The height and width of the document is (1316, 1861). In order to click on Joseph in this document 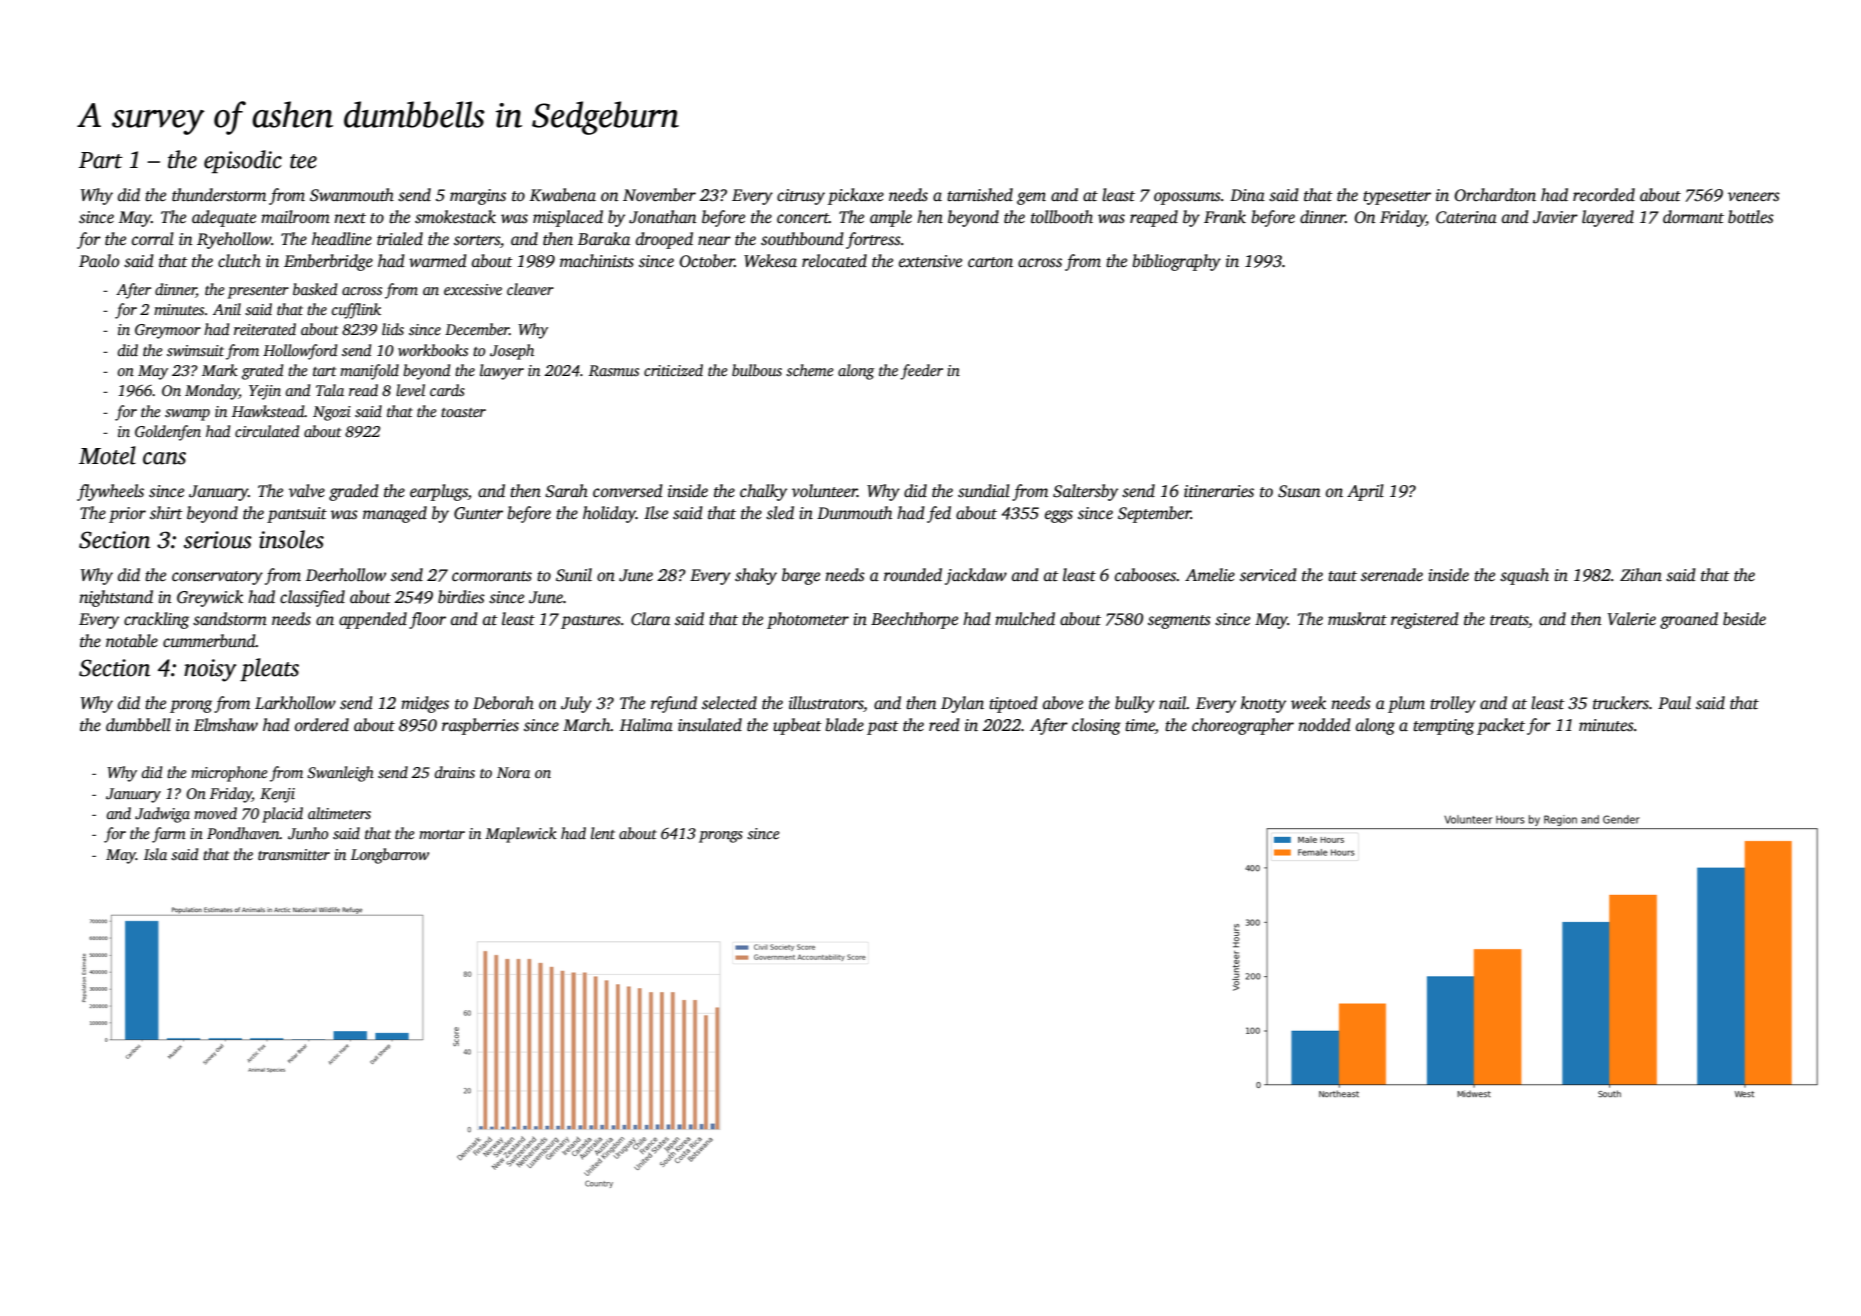, I will do `click(512, 352)`.
